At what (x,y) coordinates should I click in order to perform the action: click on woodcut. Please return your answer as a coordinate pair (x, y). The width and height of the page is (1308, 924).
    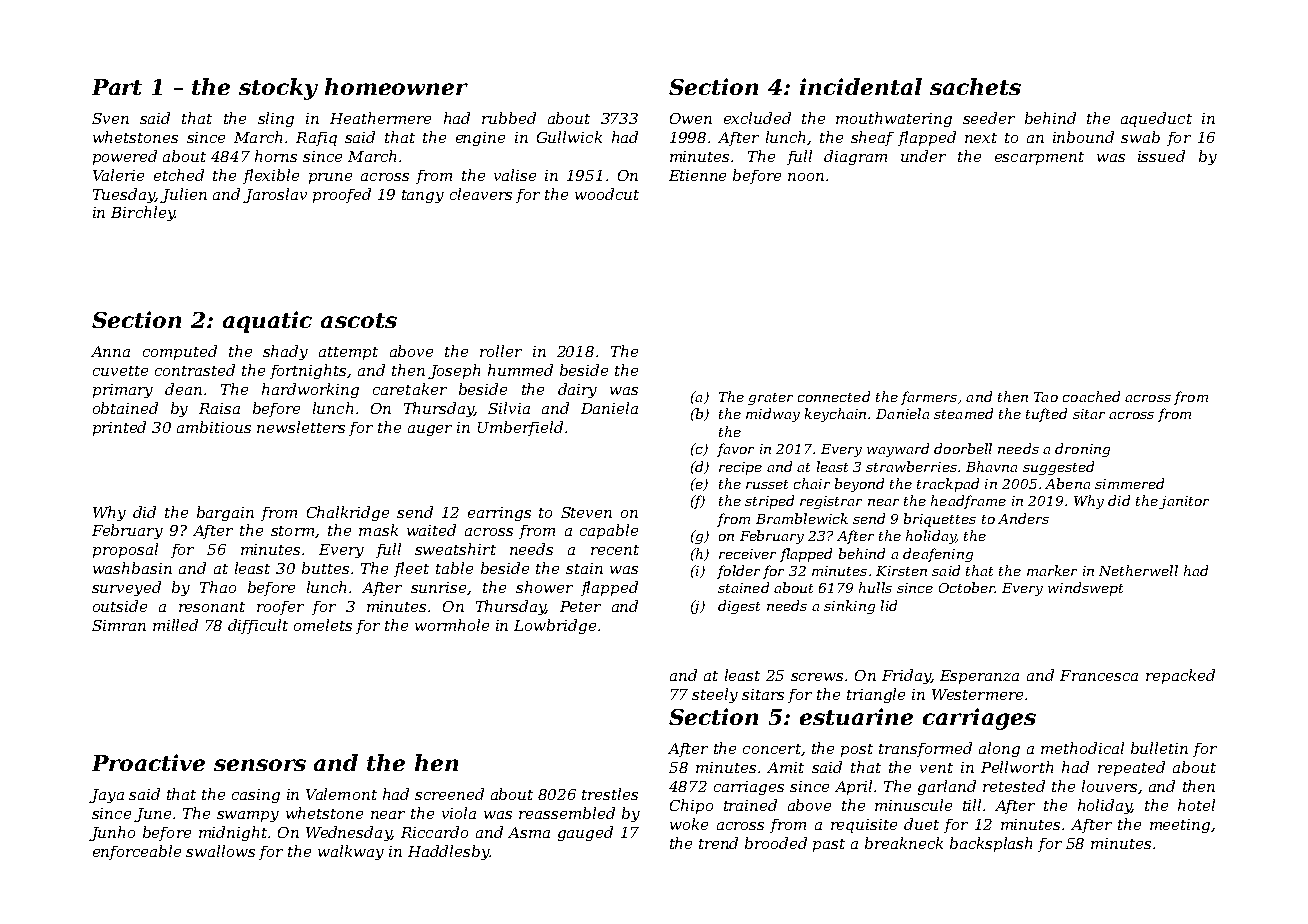
    Looking at the image, I should click on (607, 194).
